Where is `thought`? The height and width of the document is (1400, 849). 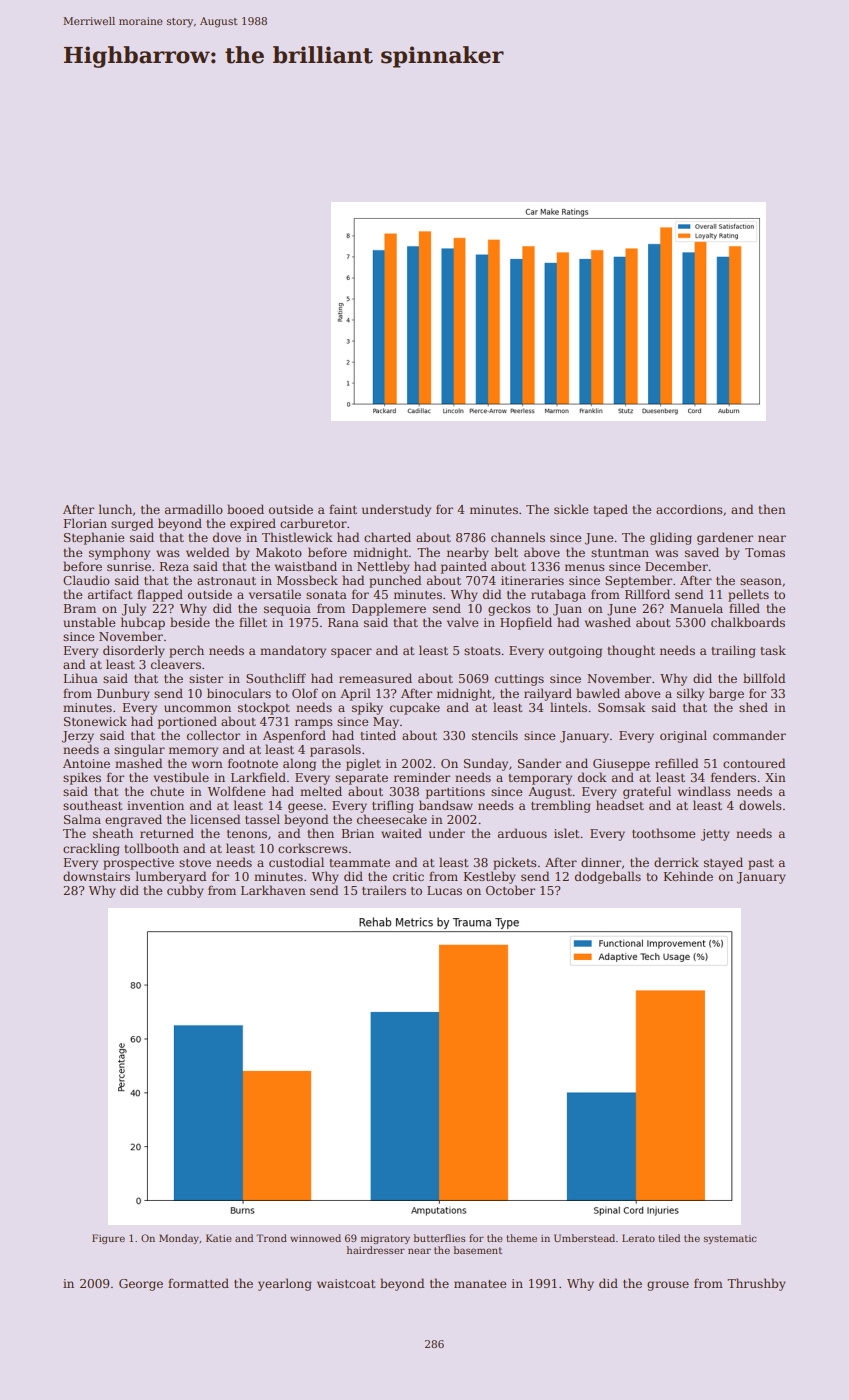
thought is located at coordinates (631, 651).
